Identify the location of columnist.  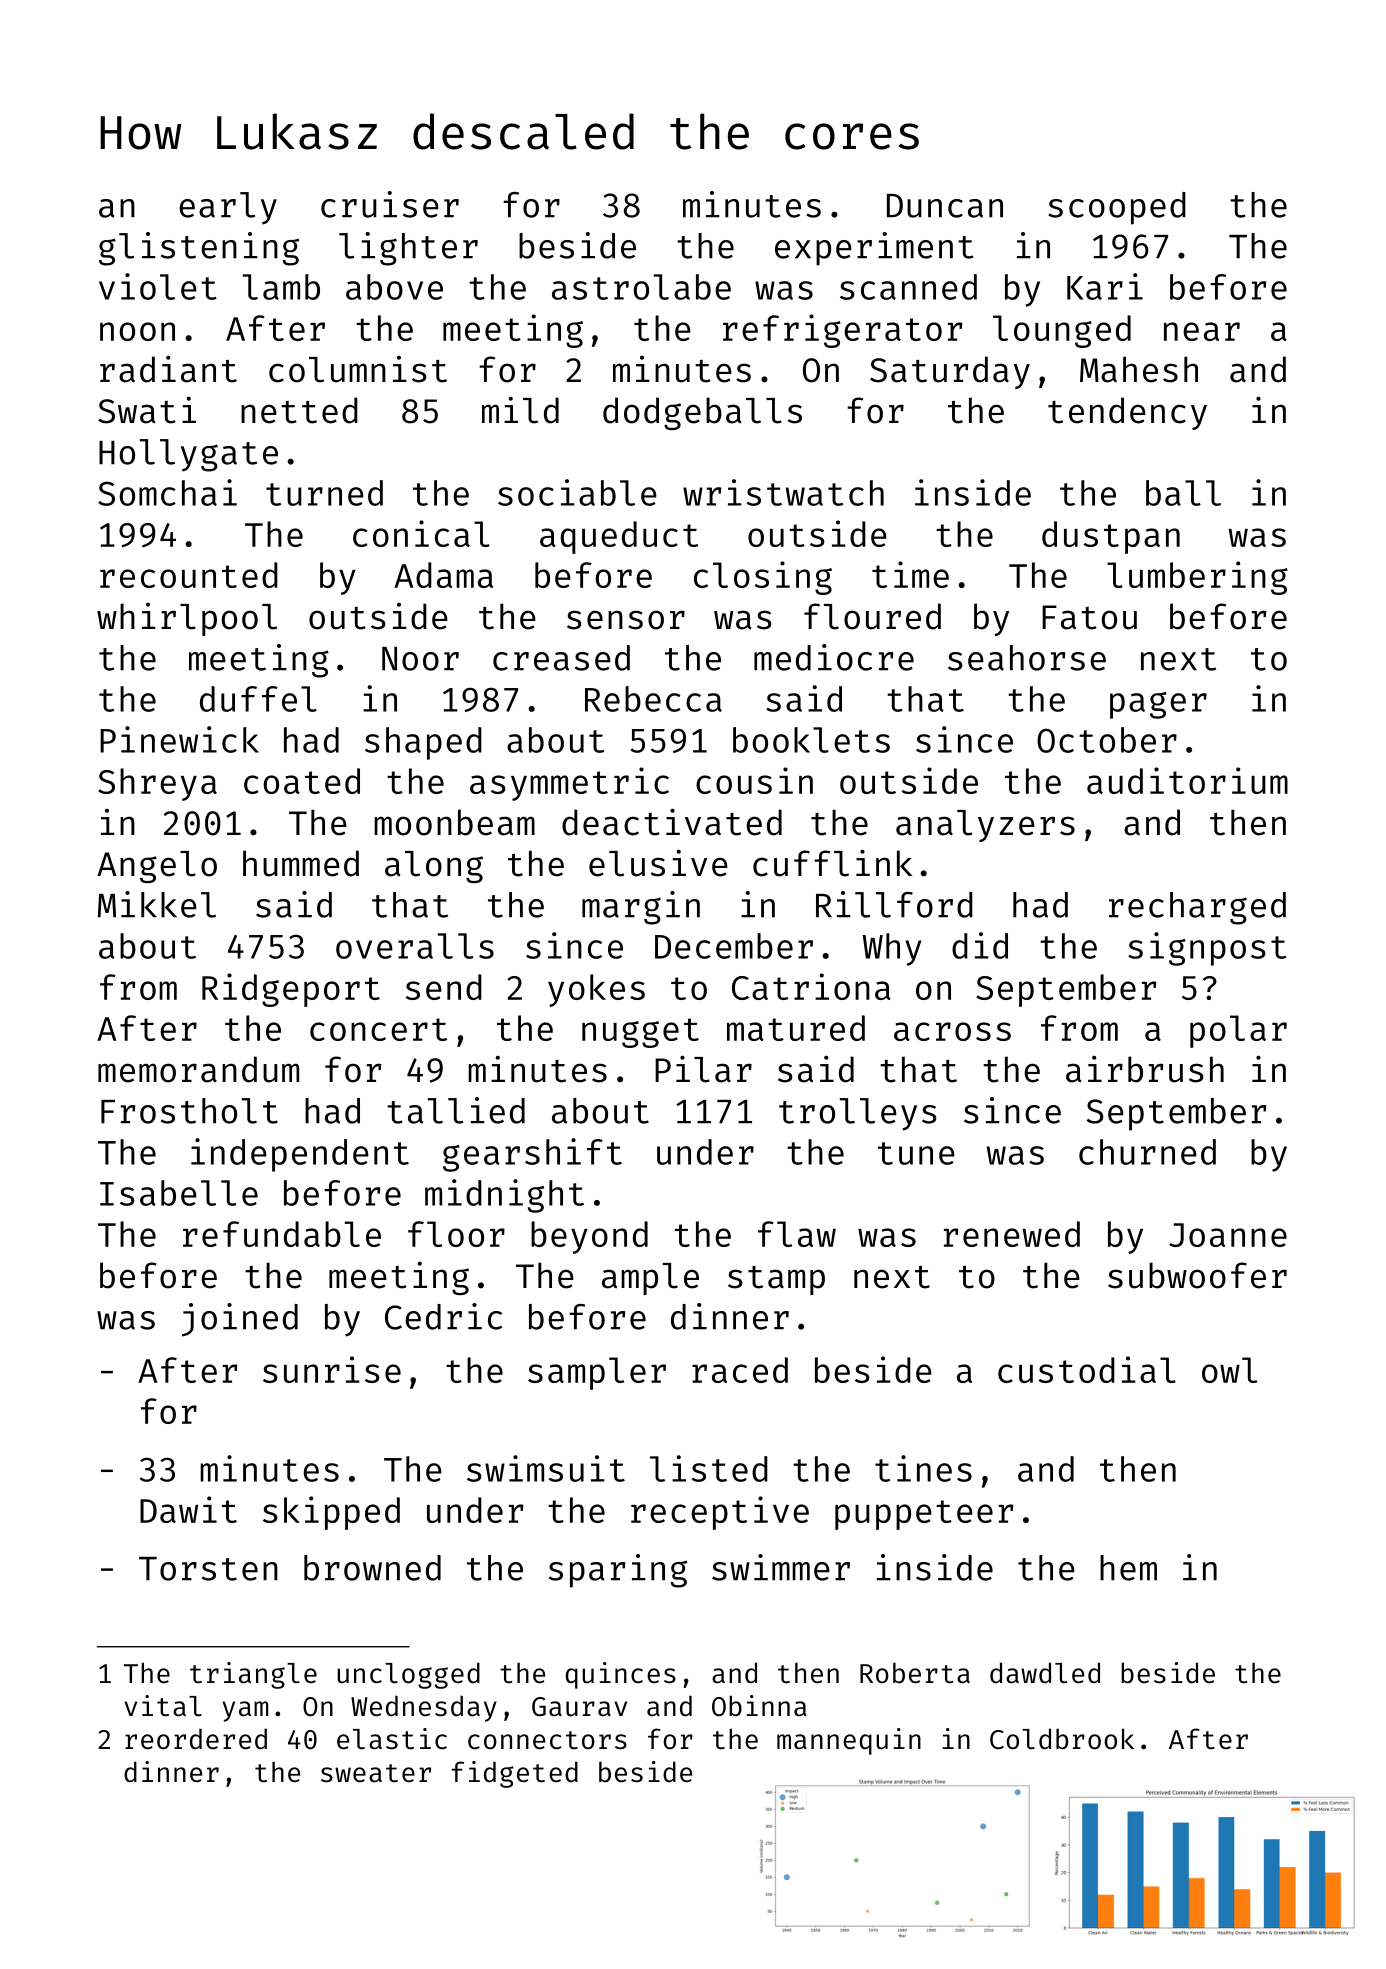
(358, 369).
